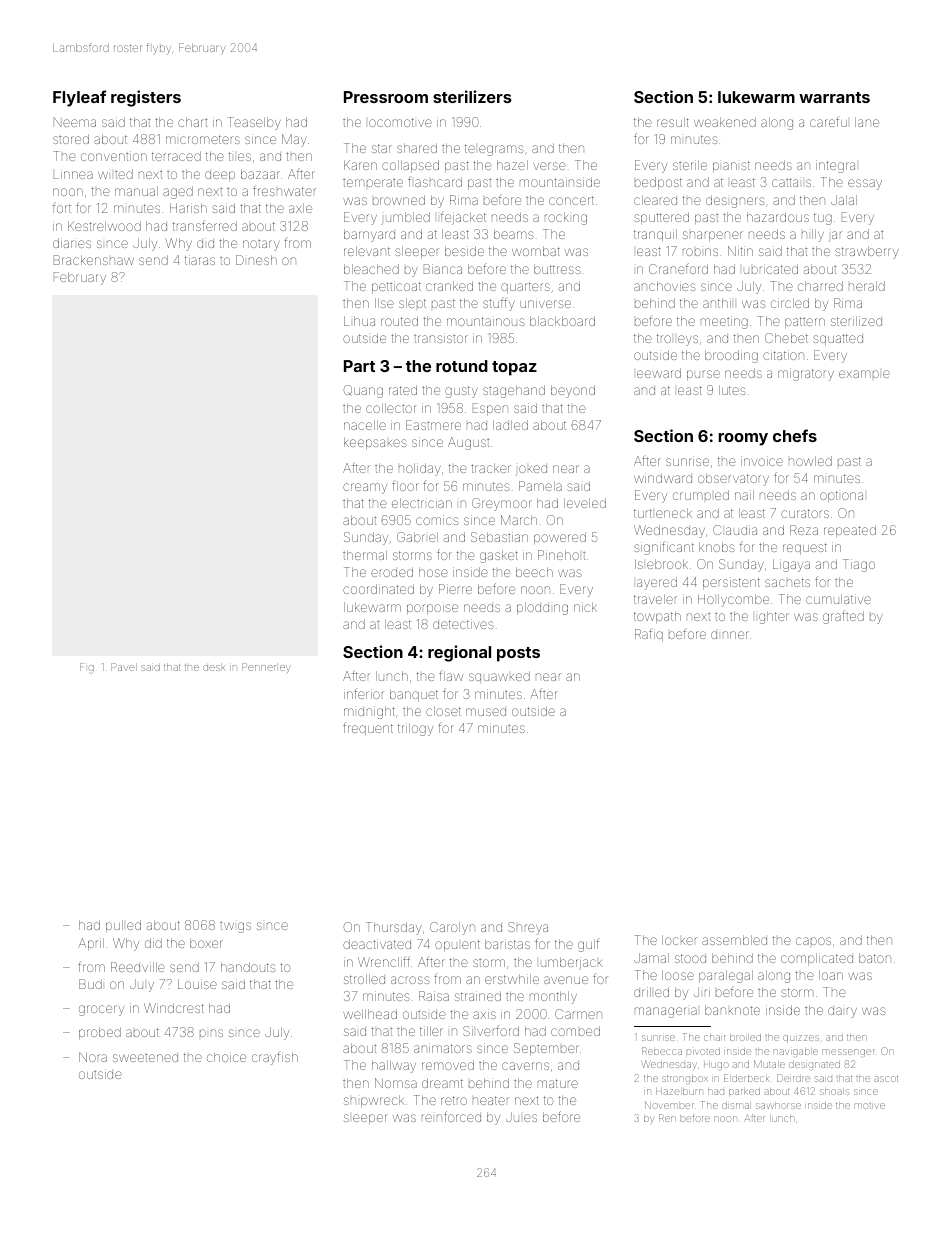  I want to click on registers, so click(146, 98).
